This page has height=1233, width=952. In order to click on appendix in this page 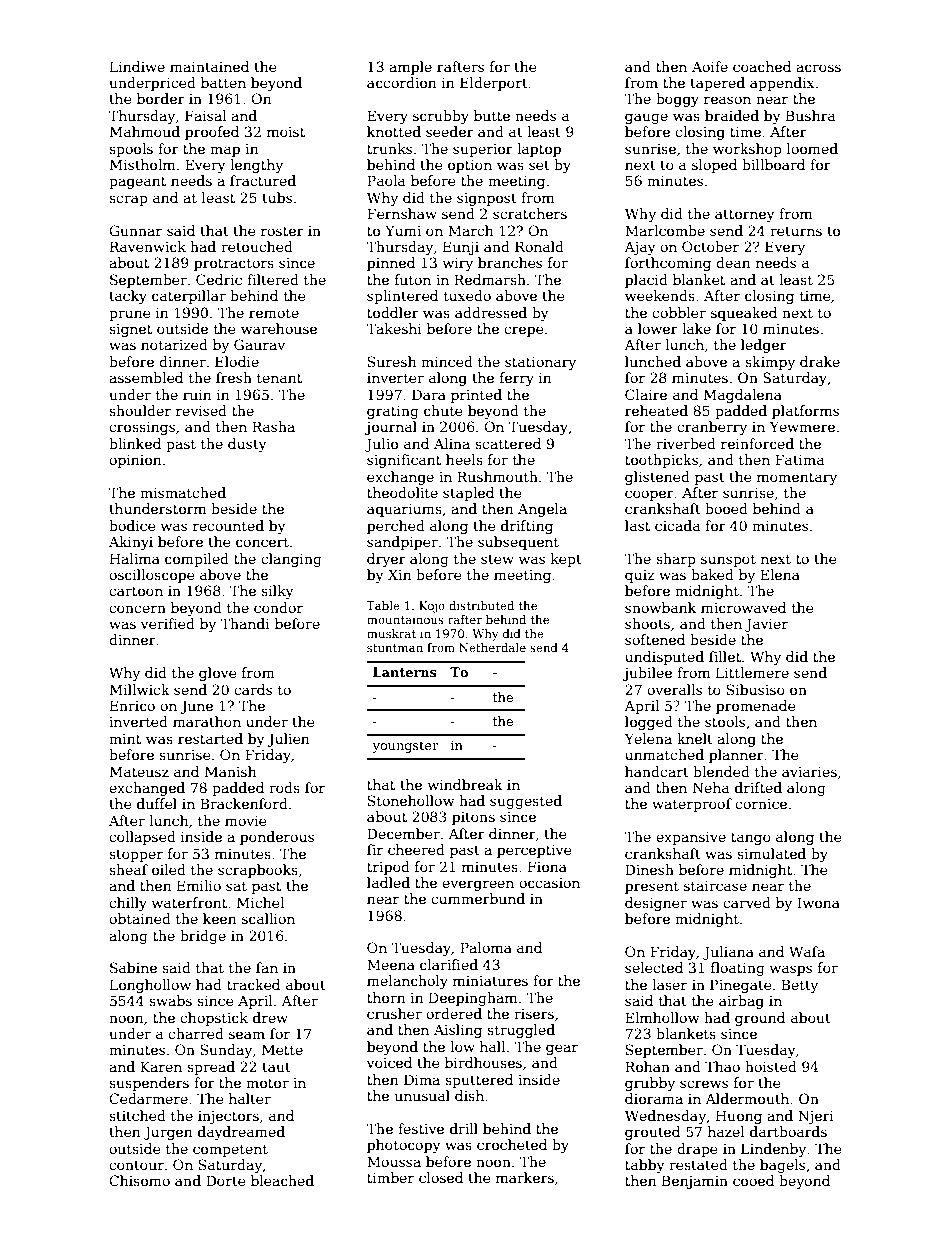, I will do `click(782, 84)`.
